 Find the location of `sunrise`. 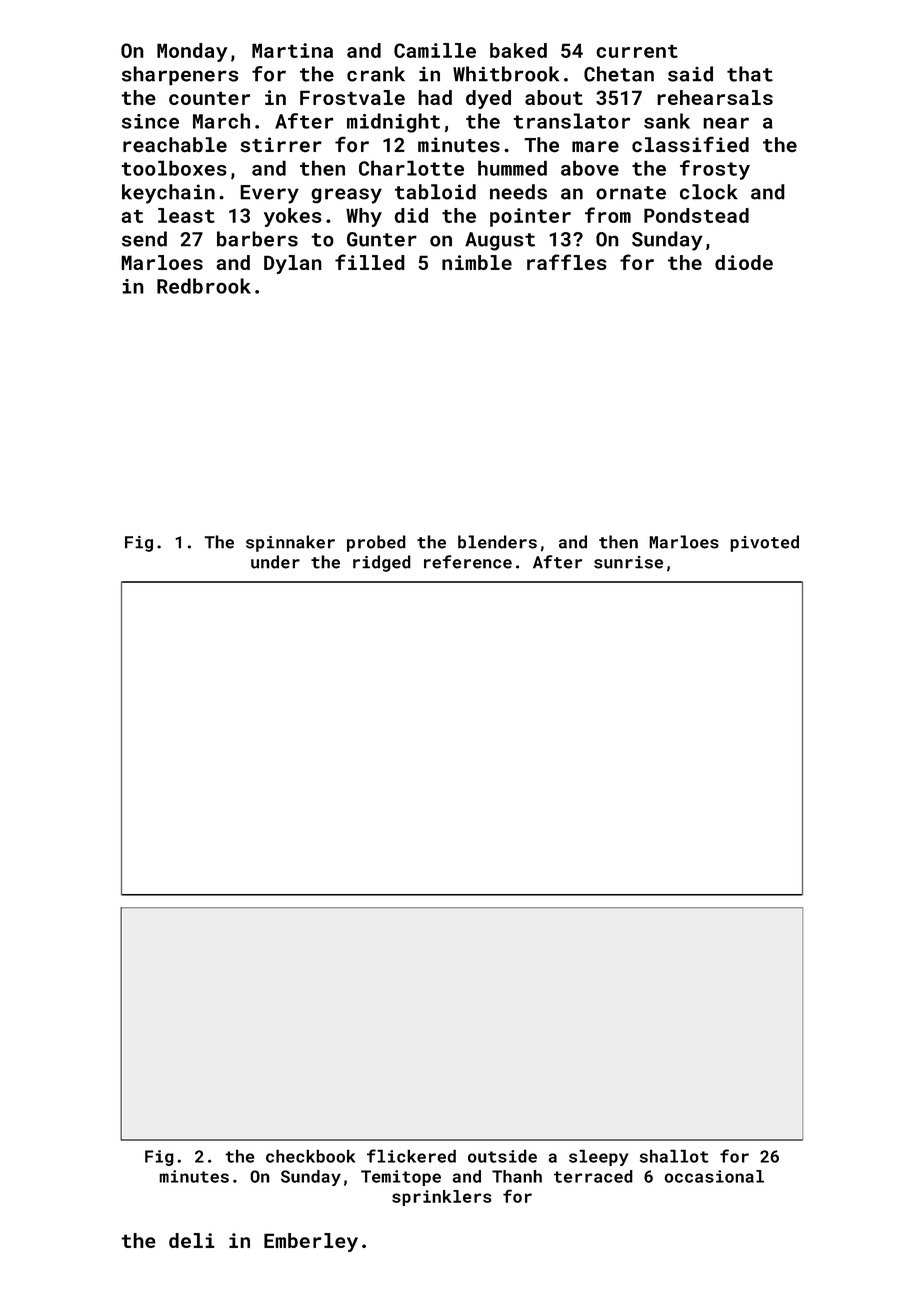

sunrise is located at coordinates (628, 562).
